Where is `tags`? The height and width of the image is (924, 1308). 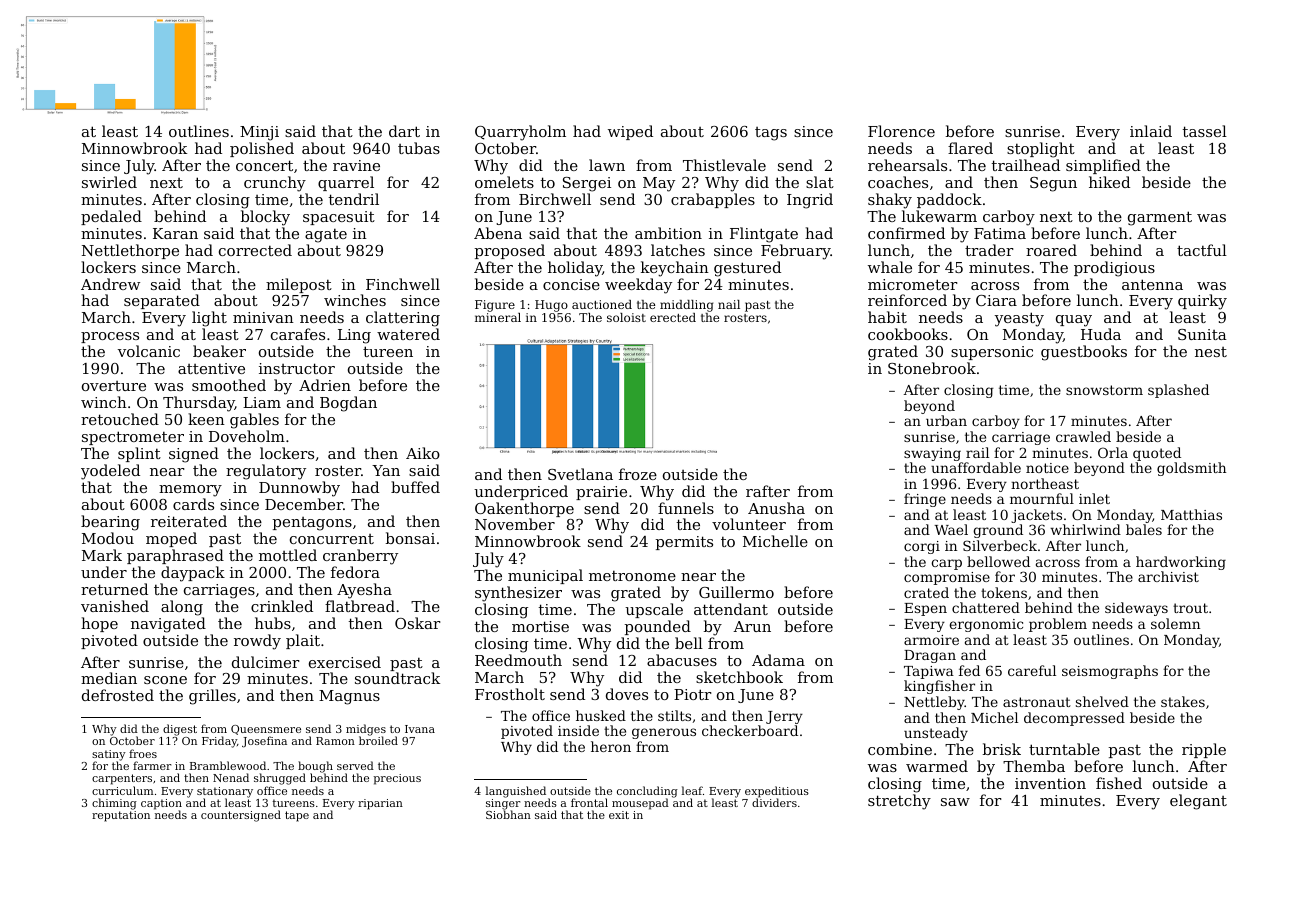 tags is located at coordinates (771, 134).
